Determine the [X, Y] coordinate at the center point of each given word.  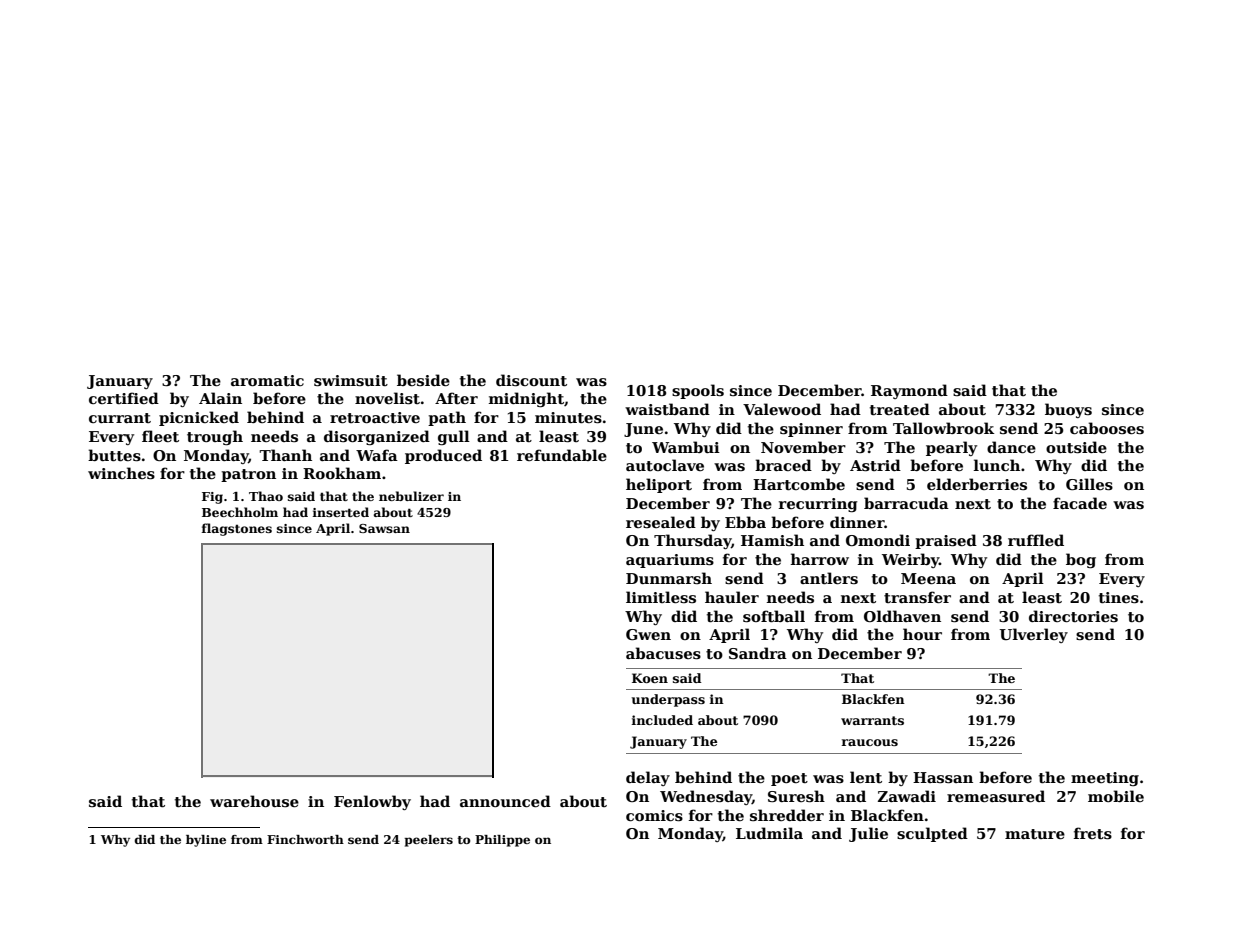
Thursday [692, 541]
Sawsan [384, 528]
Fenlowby [372, 802]
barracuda [906, 503]
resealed [661, 522]
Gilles [1089, 484]
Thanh [285, 455]
